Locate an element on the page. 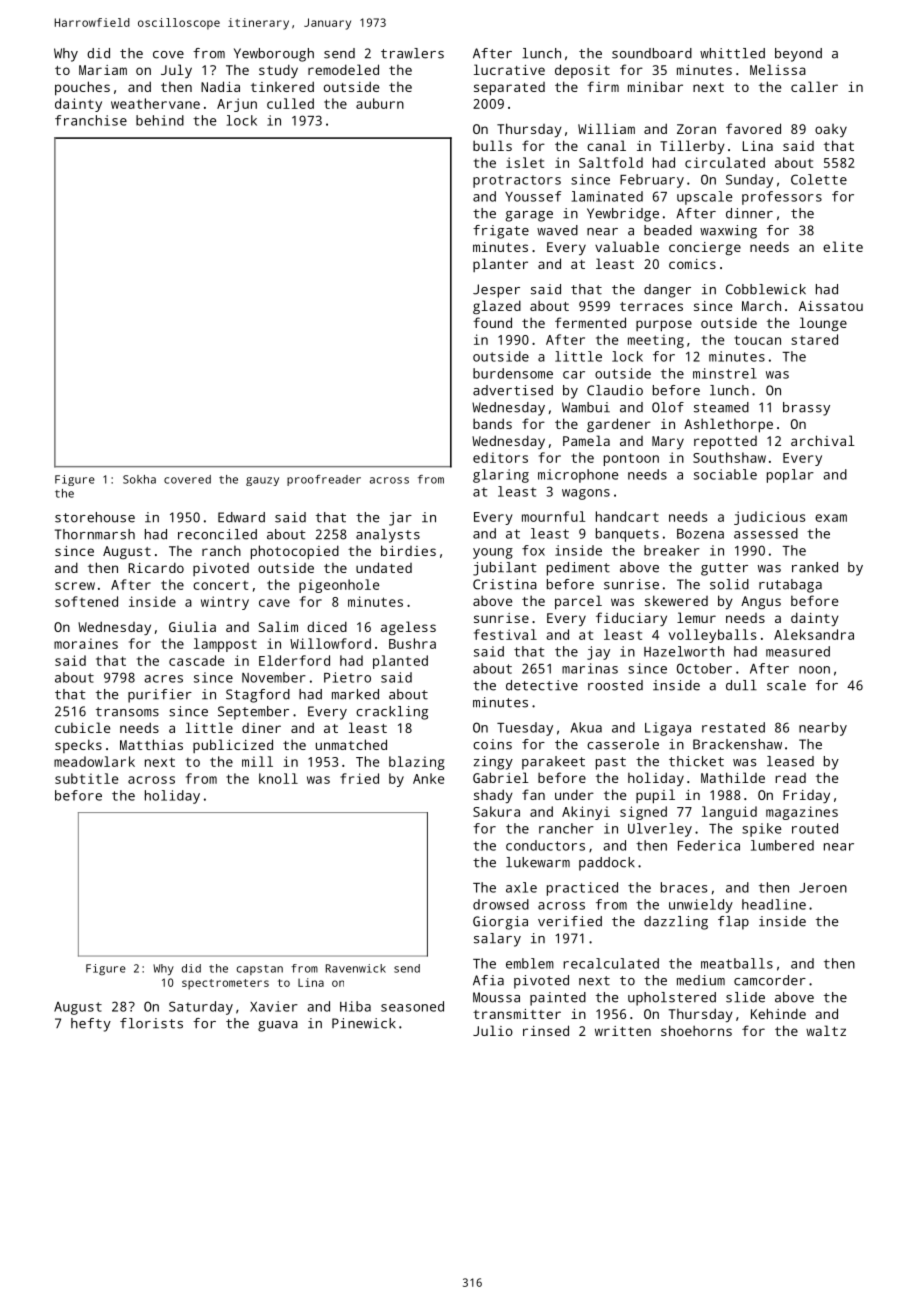 This image has height=1308, width=924. softened is located at coordinates (86, 601).
